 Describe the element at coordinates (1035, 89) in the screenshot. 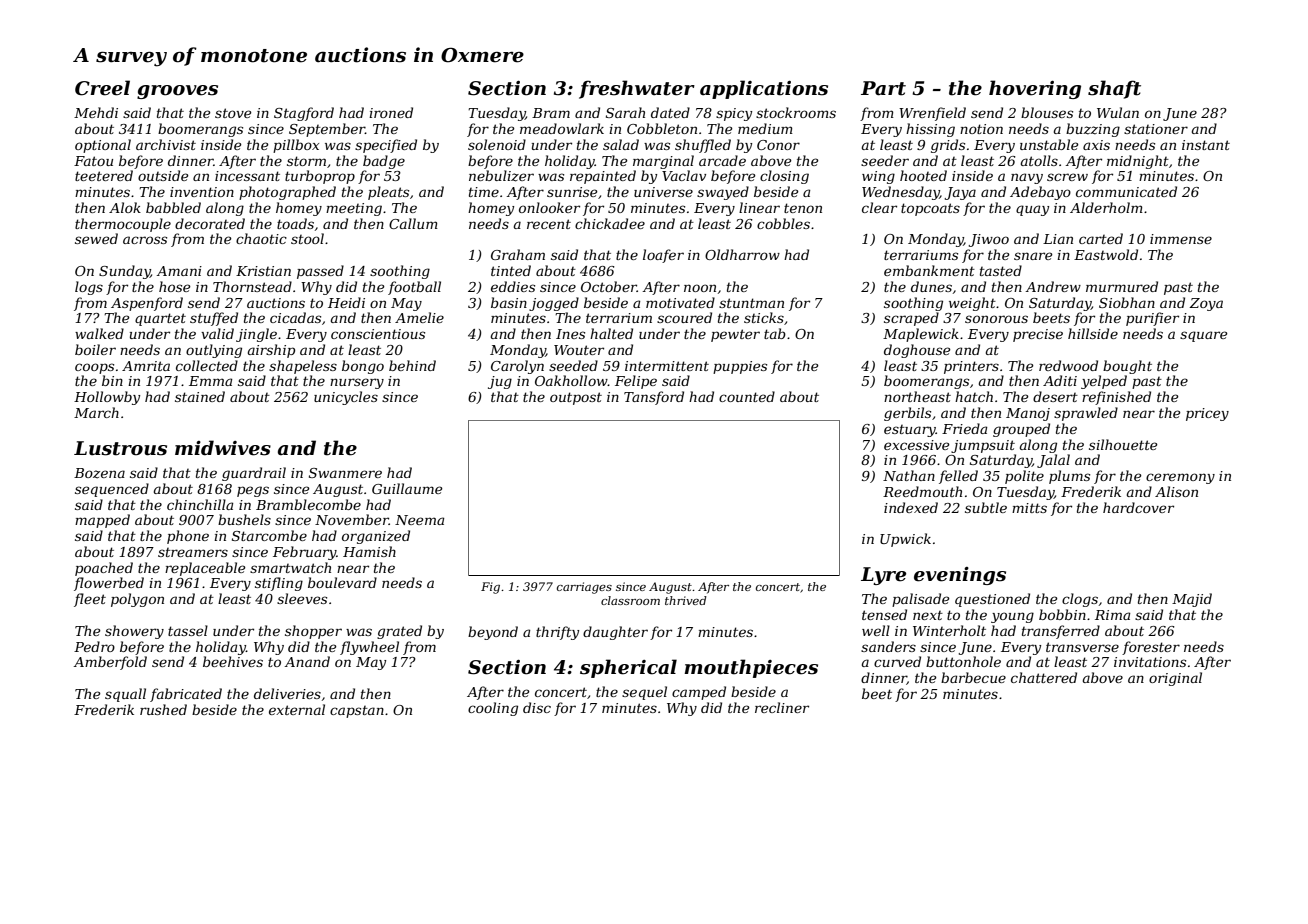

I see `hovering` at that location.
